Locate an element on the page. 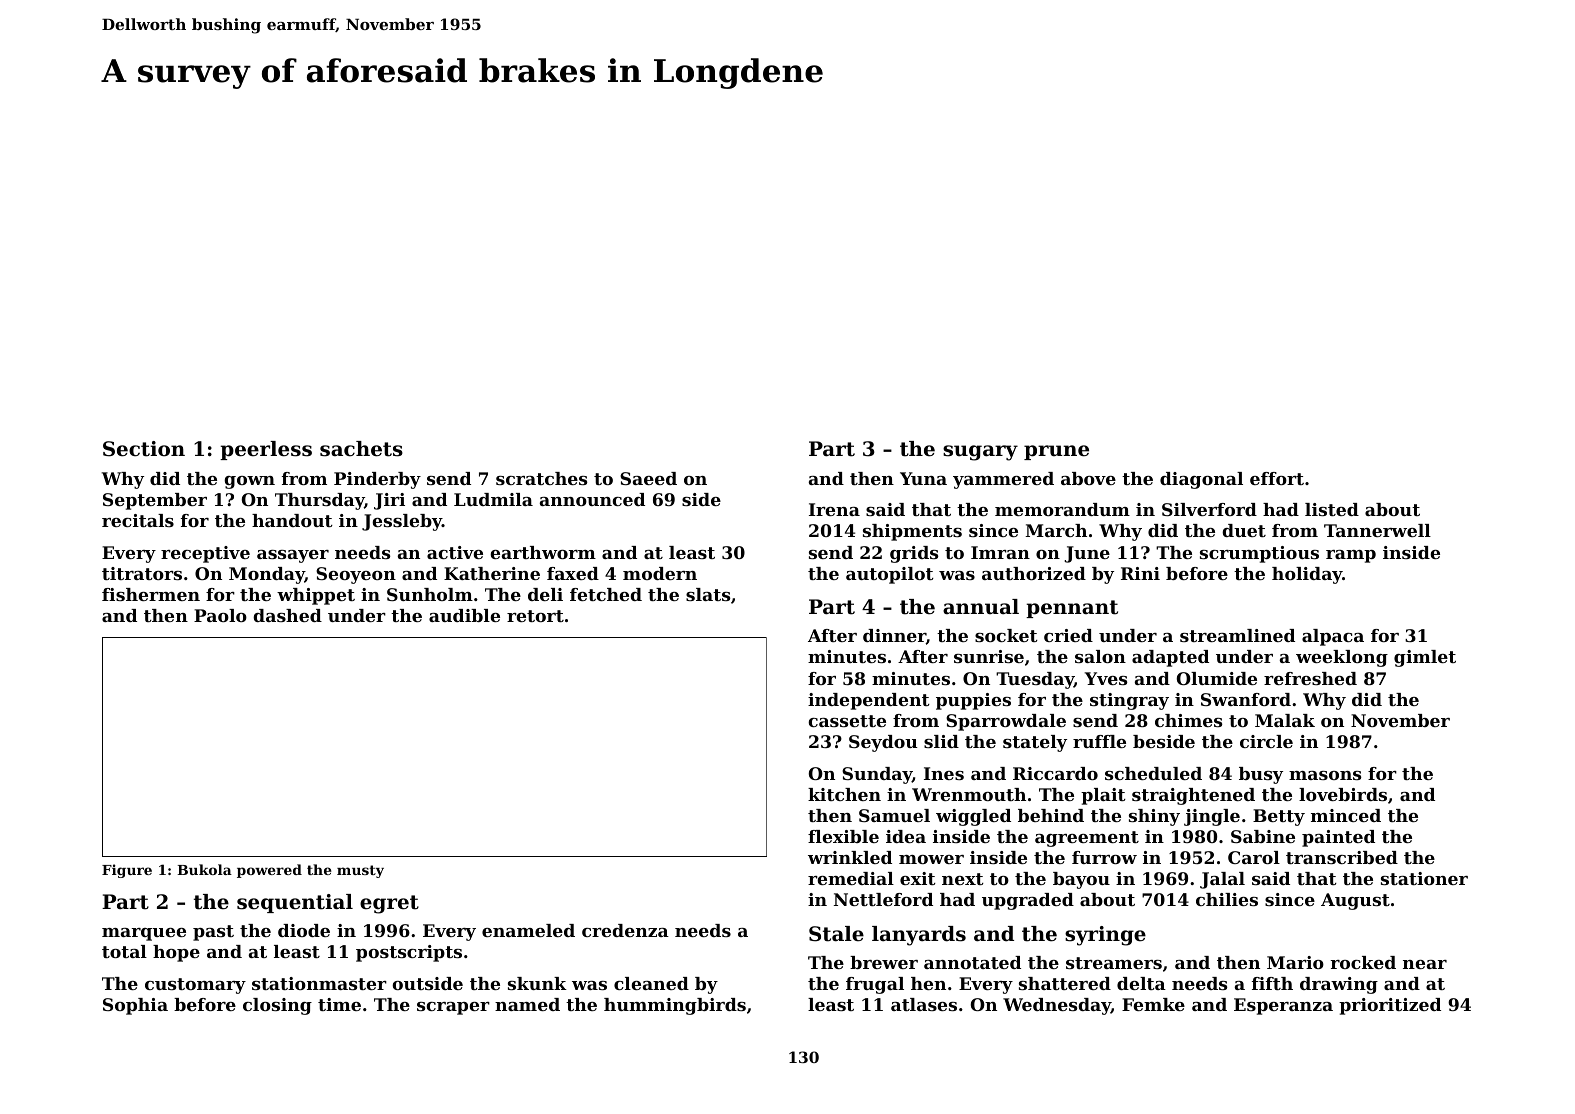 The width and height of the image is (1575, 1114). kitchen is located at coordinates (844, 794).
